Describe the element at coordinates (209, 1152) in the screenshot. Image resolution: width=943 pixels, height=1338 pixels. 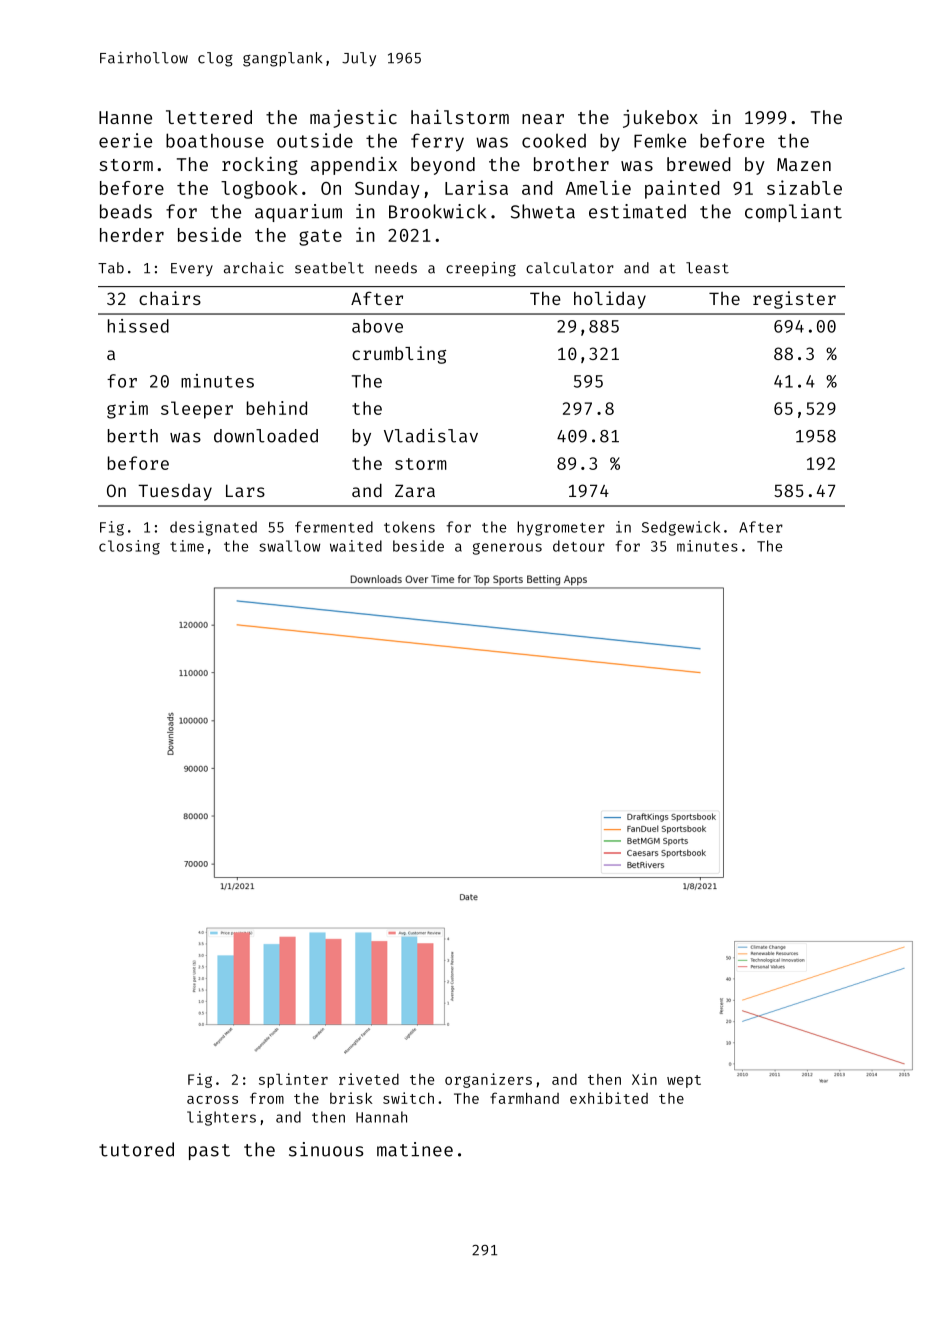
I see `past` at that location.
